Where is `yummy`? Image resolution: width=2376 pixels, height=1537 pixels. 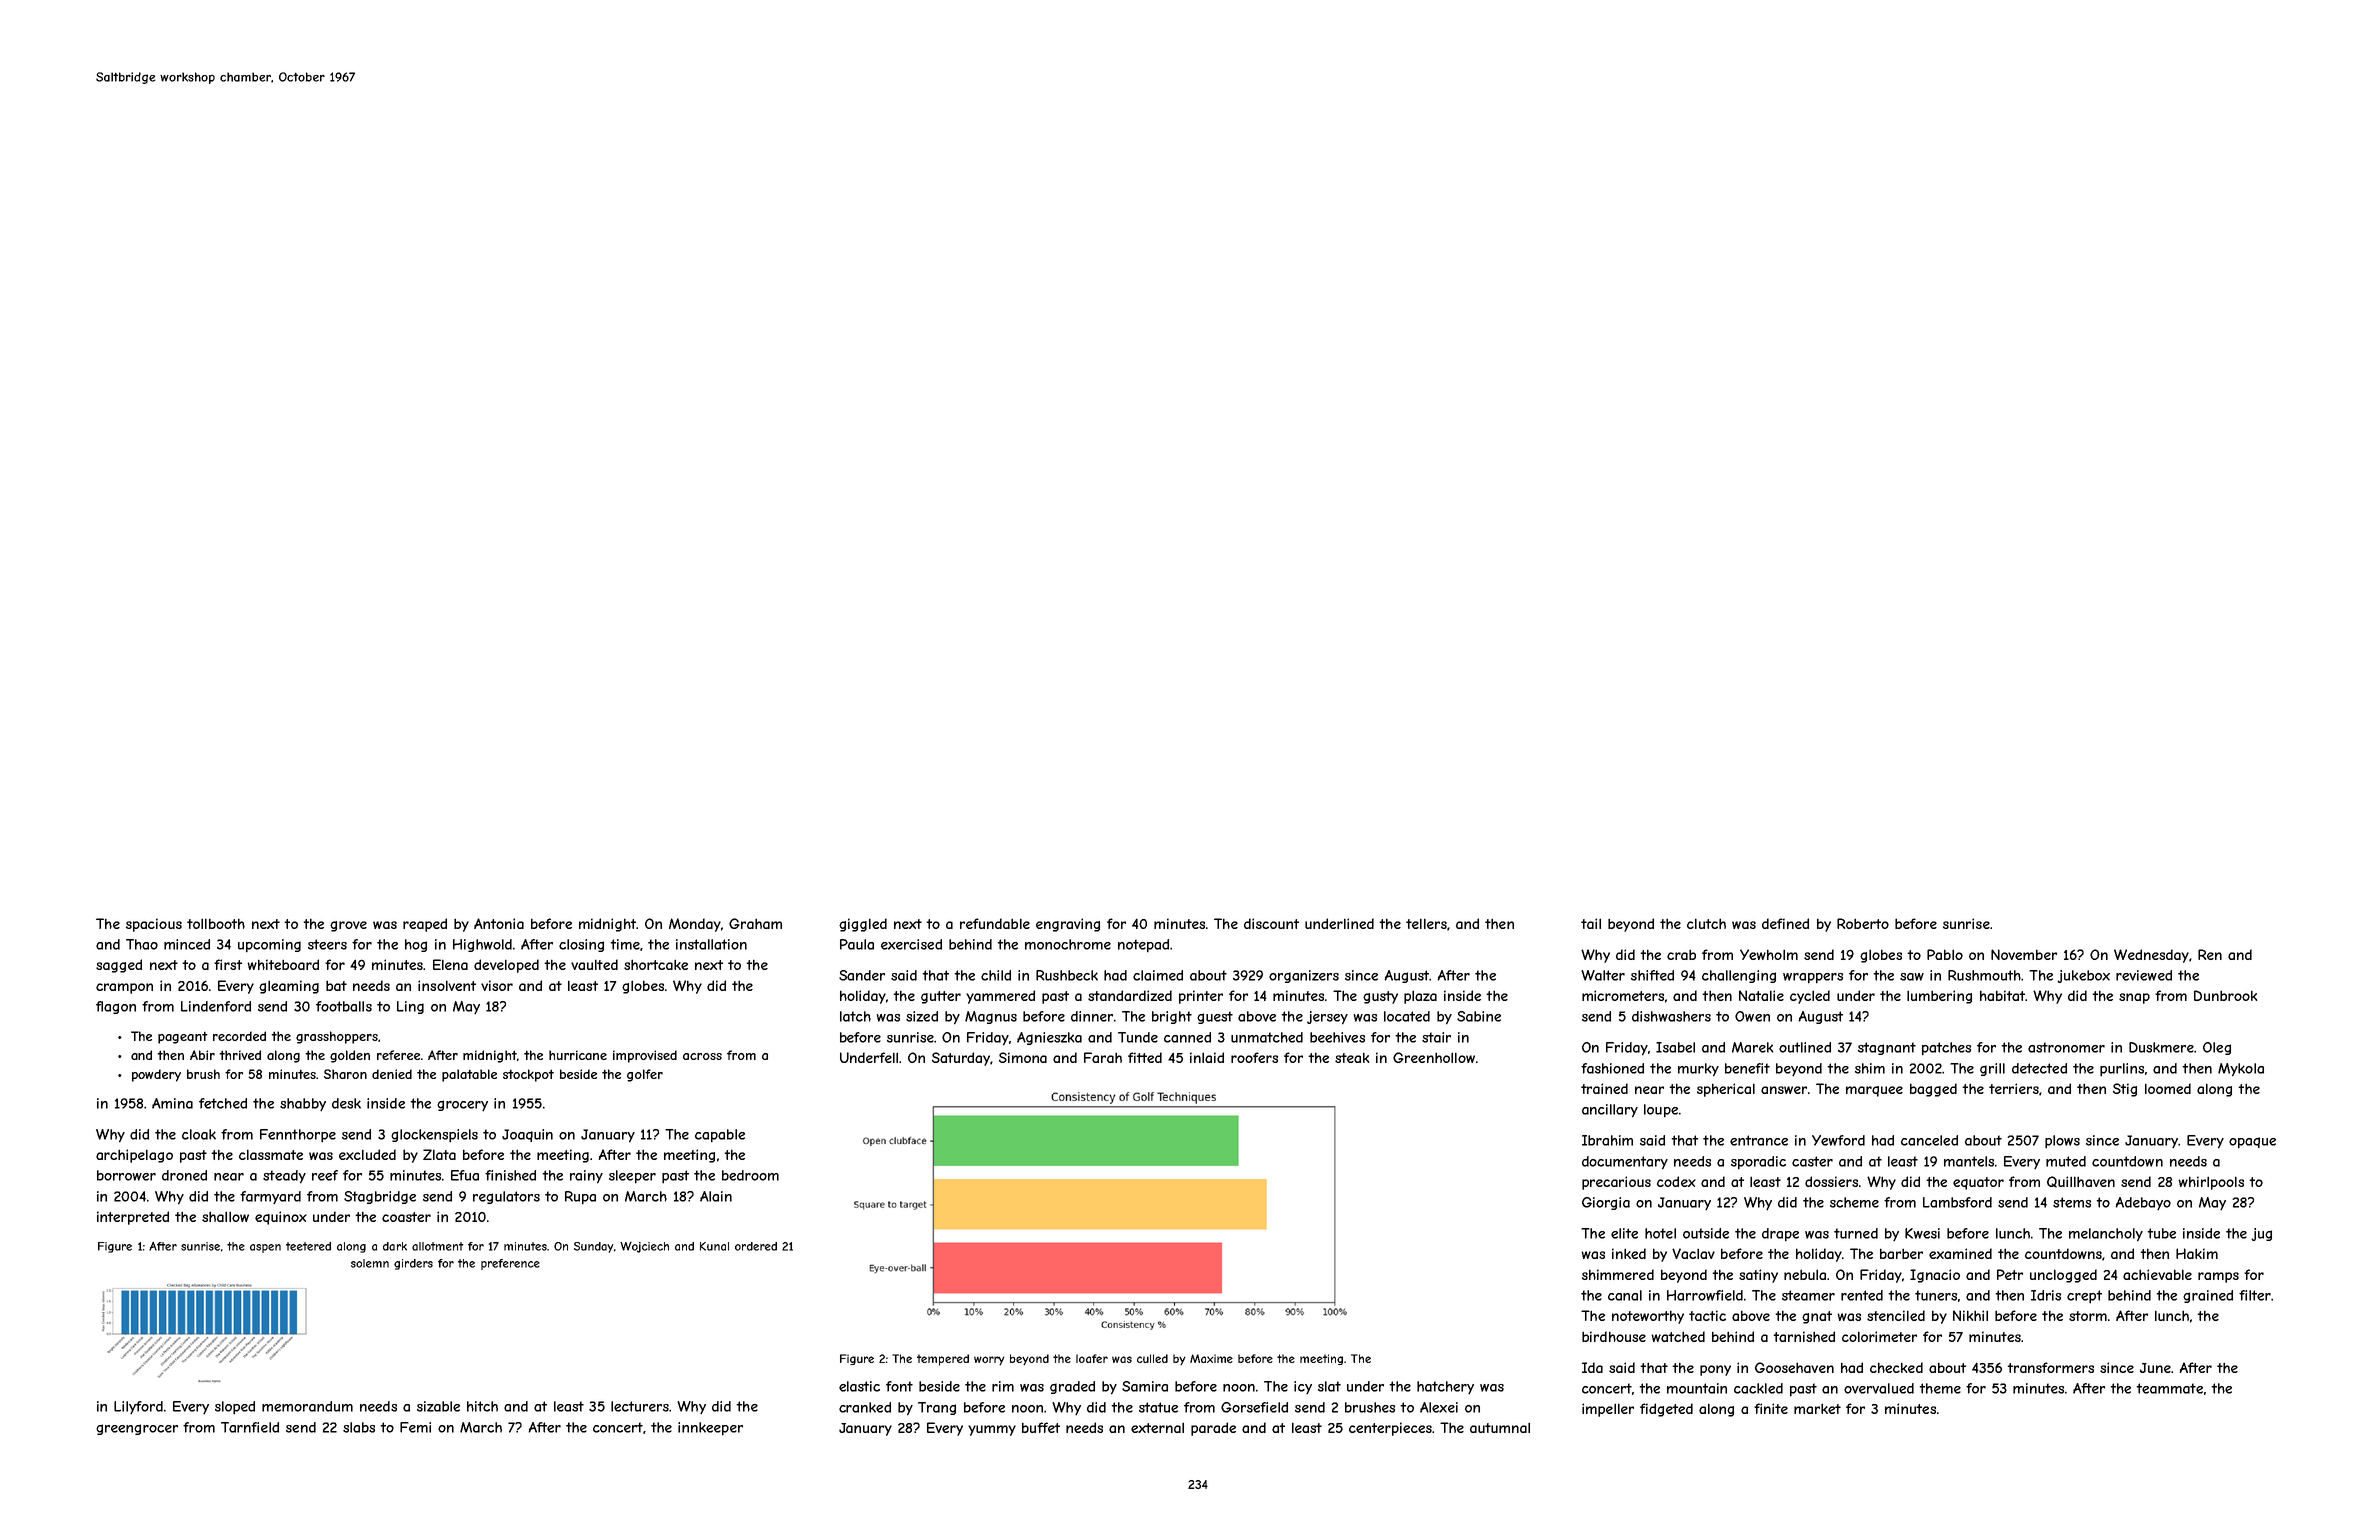
yummy is located at coordinates (992, 1430).
